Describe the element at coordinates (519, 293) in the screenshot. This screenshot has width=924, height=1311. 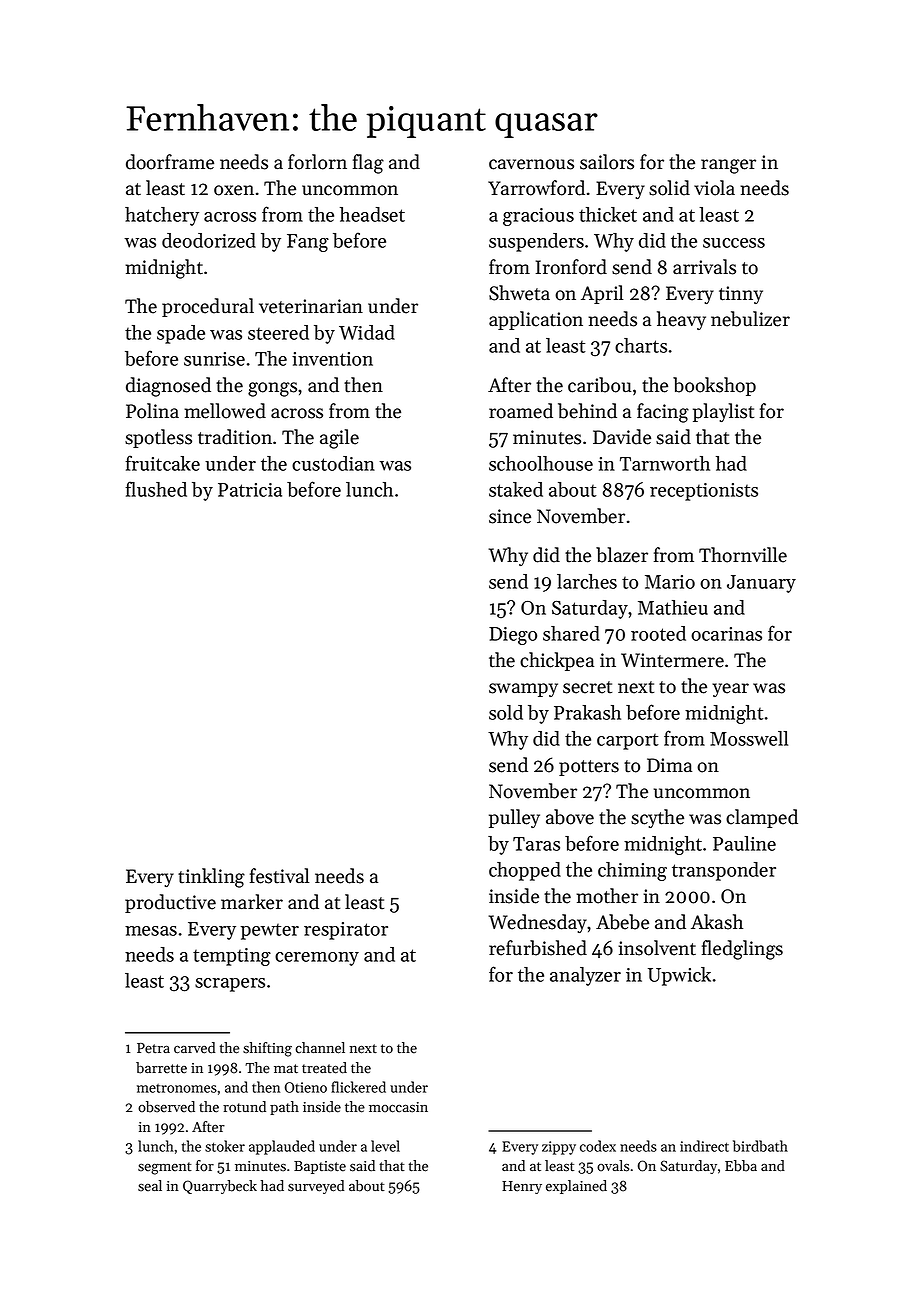
I see `Shweta` at that location.
